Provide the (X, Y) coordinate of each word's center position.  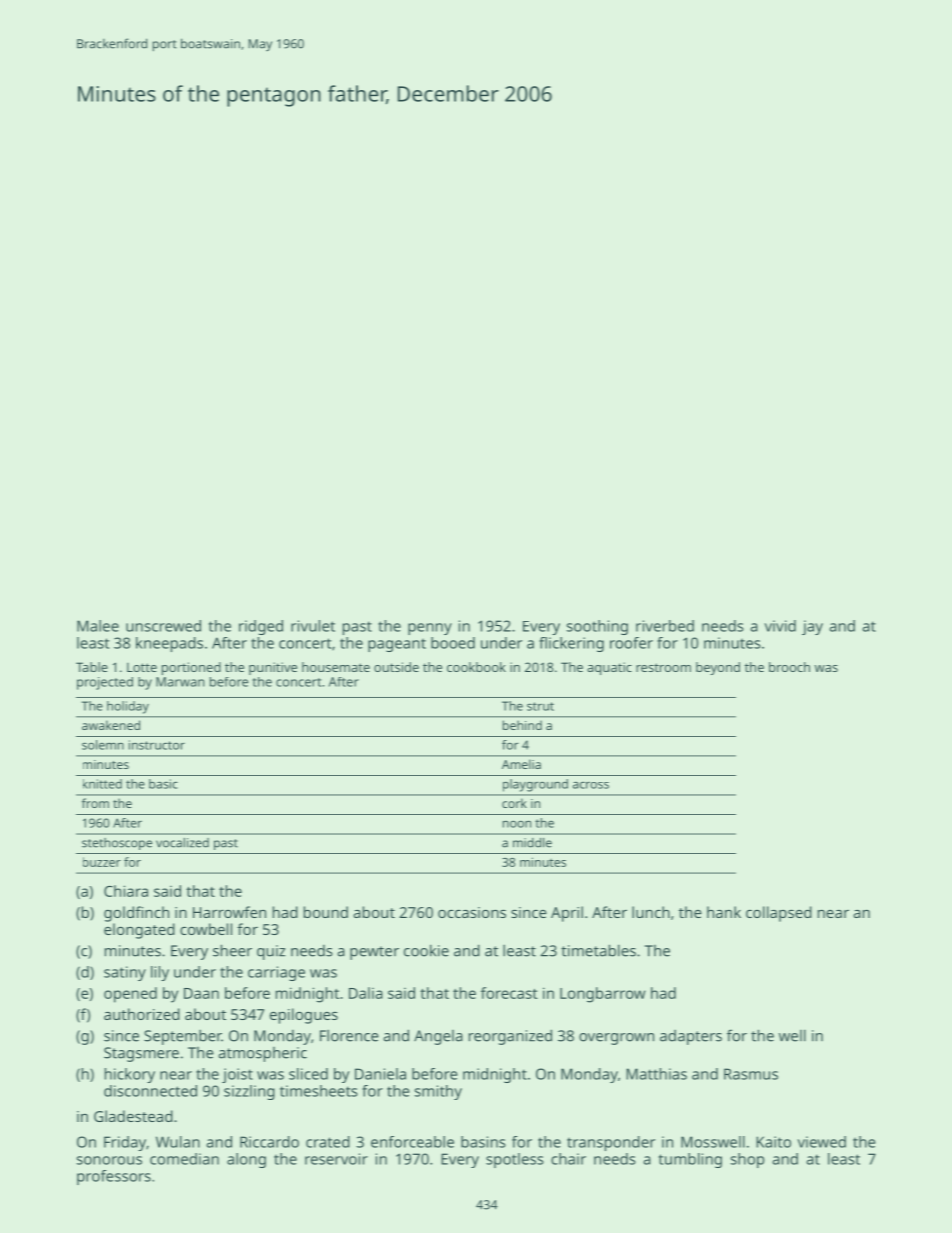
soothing (597, 627)
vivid (780, 626)
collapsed (779, 914)
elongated (139, 931)
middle (532, 843)
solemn (103, 745)
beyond (718, 668)
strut (540, 706)
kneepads (169, 644)
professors (114, 1177)
